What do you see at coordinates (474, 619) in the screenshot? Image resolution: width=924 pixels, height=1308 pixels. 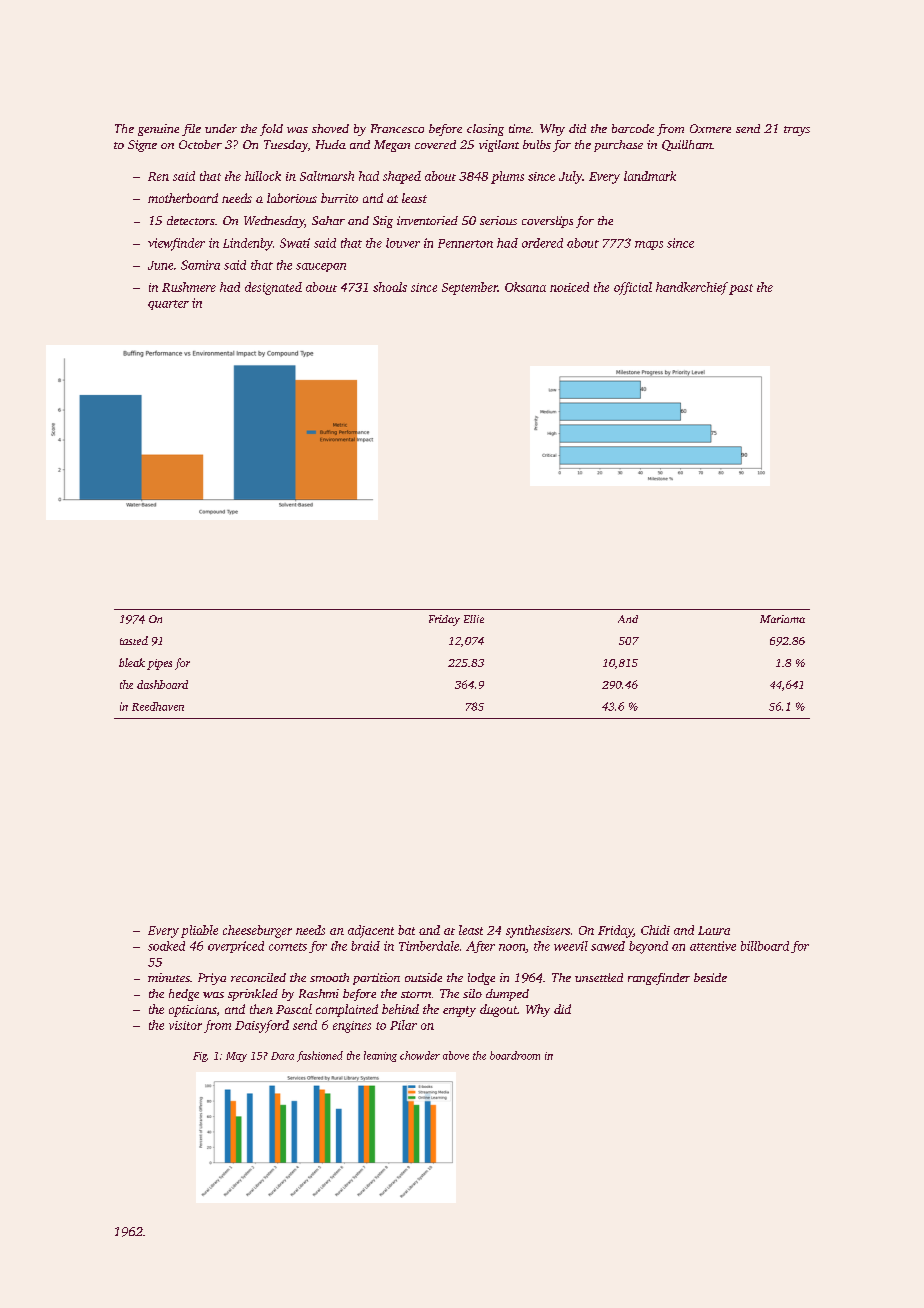 I see `Ellie` at bounding box center [474, 619].
